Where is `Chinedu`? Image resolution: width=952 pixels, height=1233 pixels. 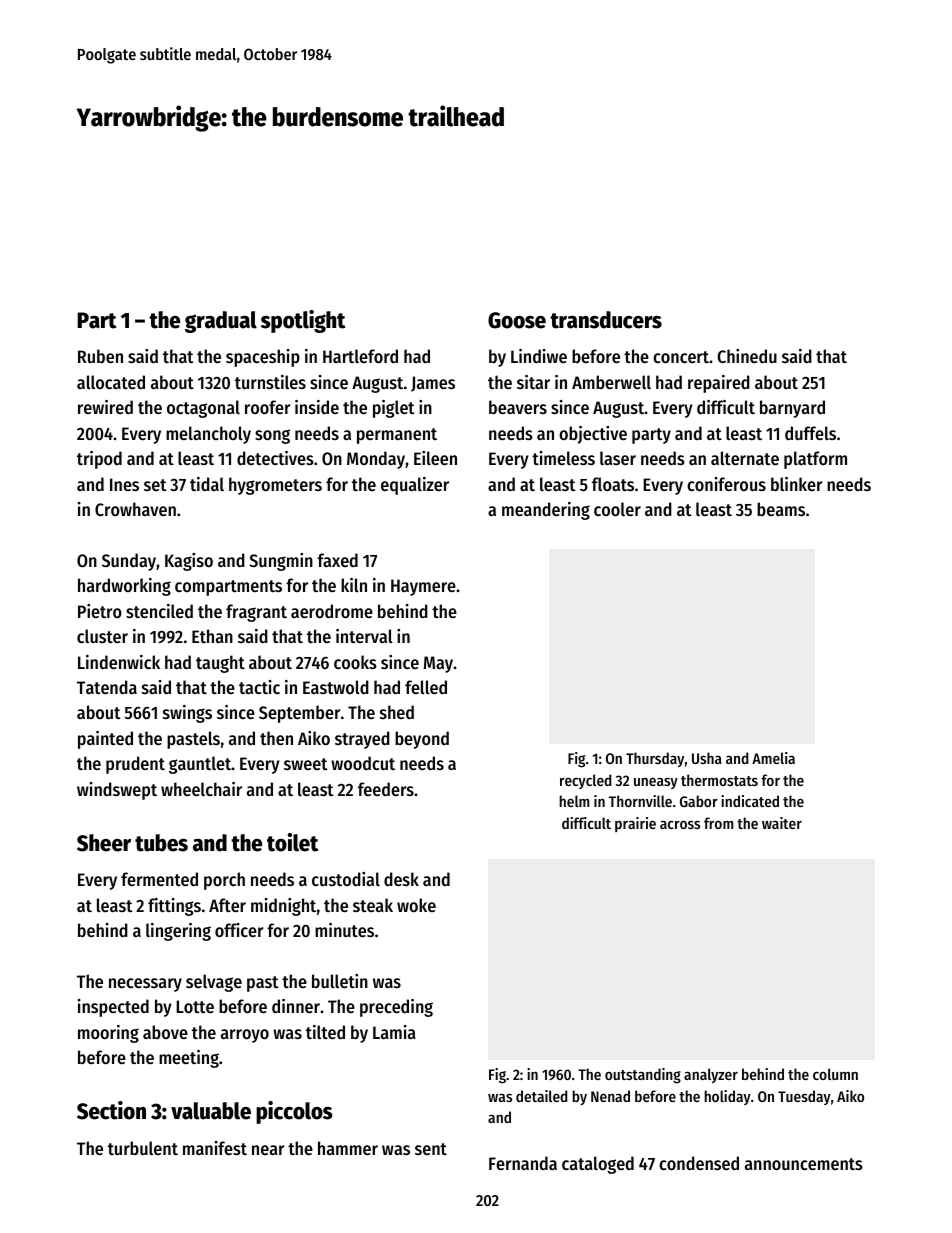 Chinedu is located at coordinates (747, 356).
